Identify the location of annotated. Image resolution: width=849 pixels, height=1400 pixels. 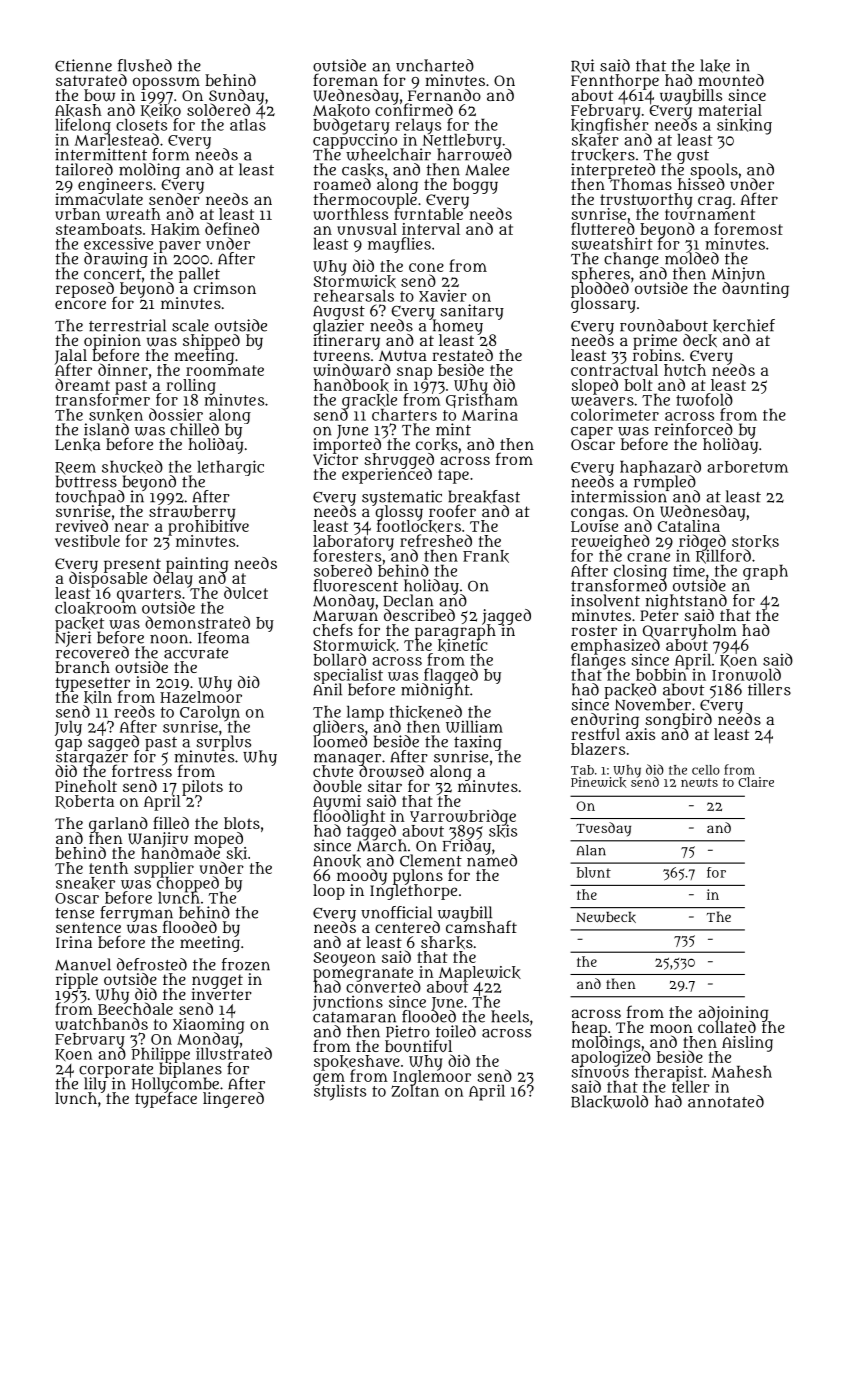
(726, 1101).
